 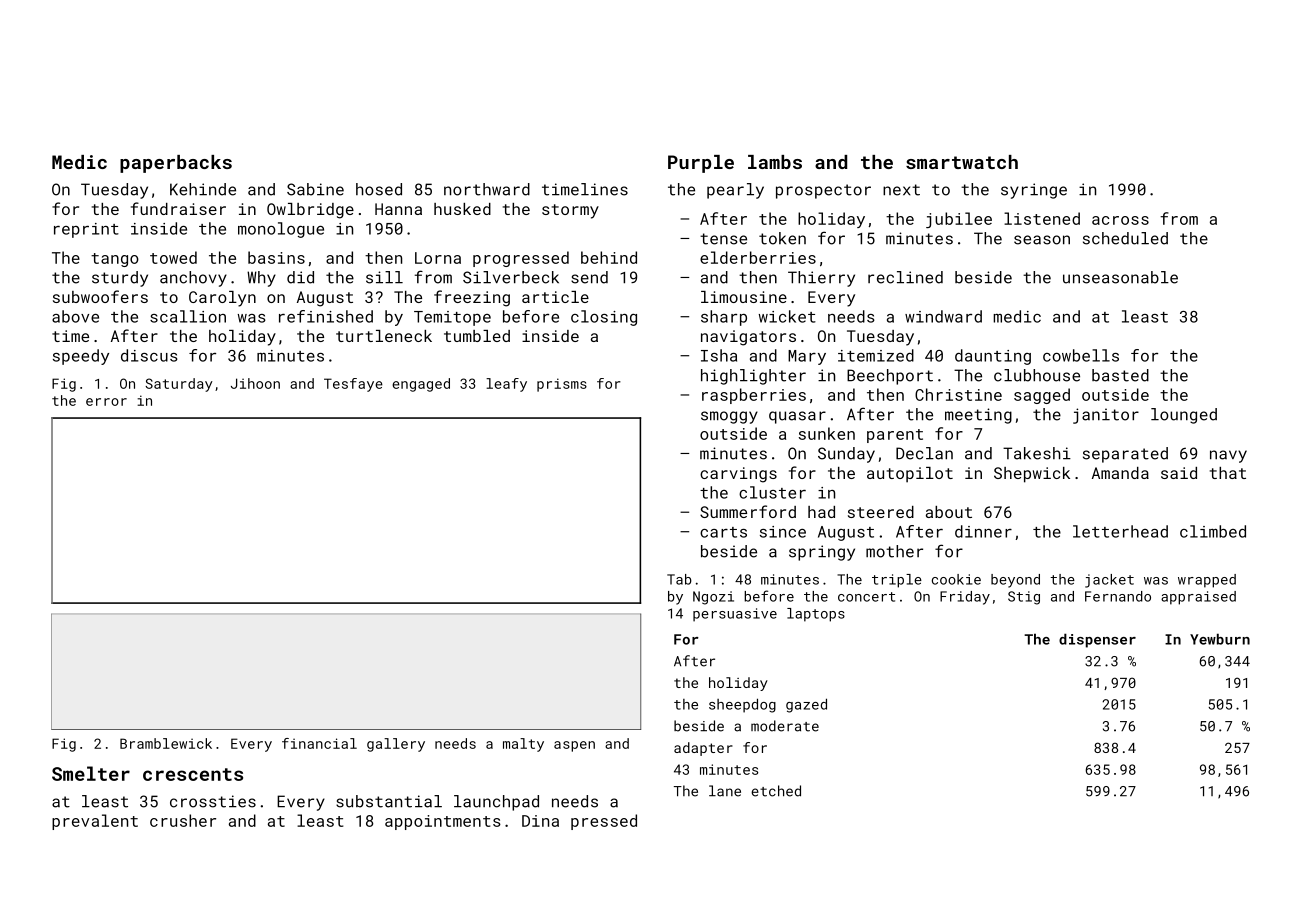 I want to click on dispenser, so click(x=1097, y=640).
